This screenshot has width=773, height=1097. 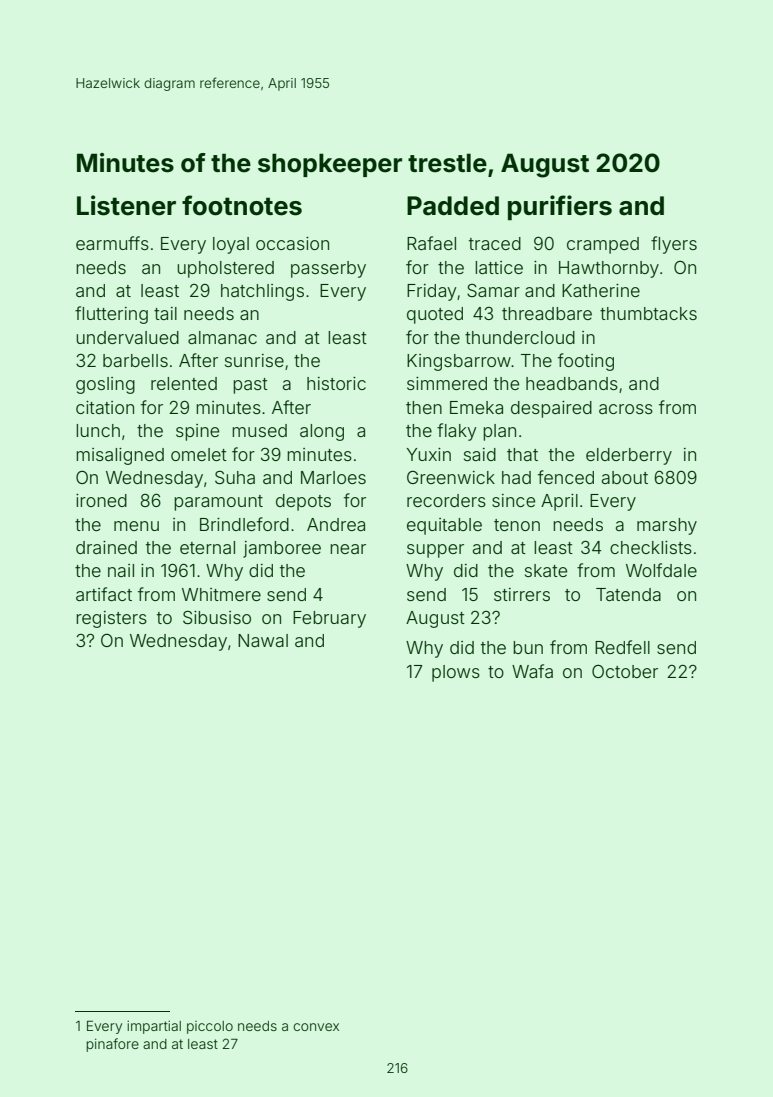 What do you see at coordinates (316, 1027) in the screenshot?
I see `convex` at bounding box center [316, 1027].
